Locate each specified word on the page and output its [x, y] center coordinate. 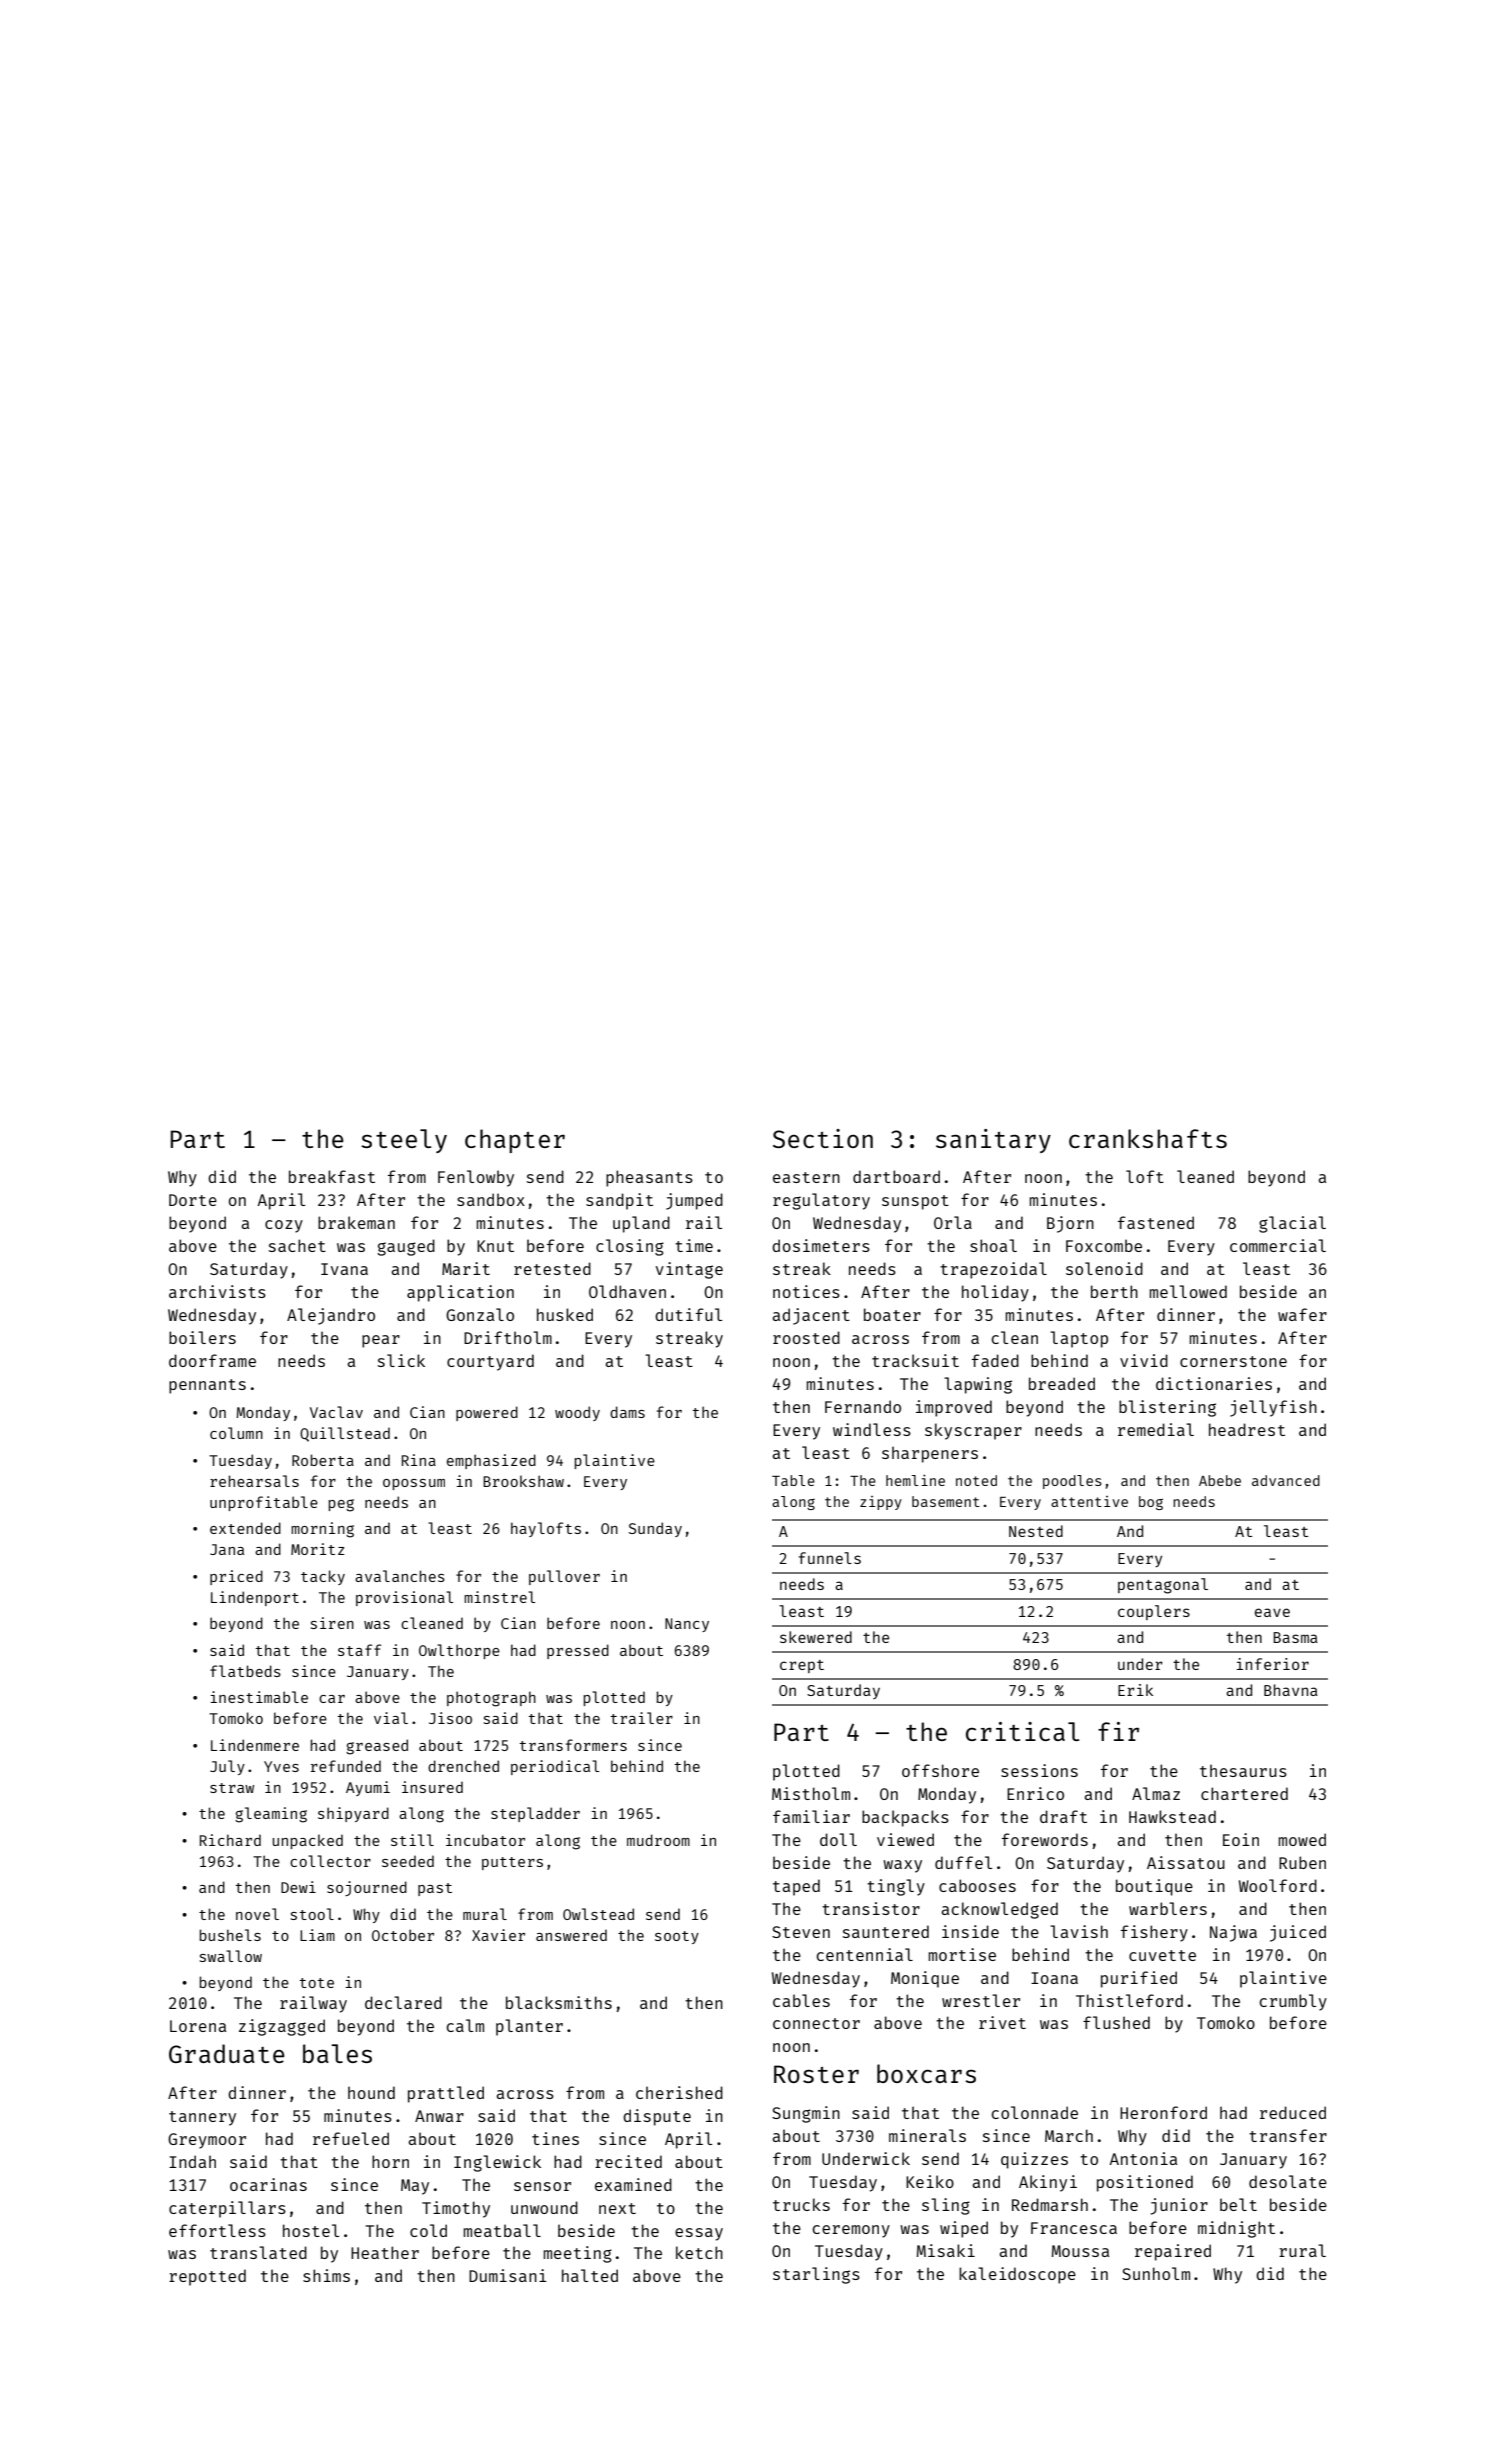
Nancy [687, 1625]
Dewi [298, 1887]
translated [258, 2252]
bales [337, 2053]
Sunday [655, 1529]
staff [360, 1650]
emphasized [491, 1461]
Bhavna [1291, 1690]
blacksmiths [559, 2002]
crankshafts [1148, 1138]
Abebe [1220, 1480]
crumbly [1293, 2002]
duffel [963, 1862]
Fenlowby [476, 1178]
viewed [905, 1839]
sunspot [915, 1202]
